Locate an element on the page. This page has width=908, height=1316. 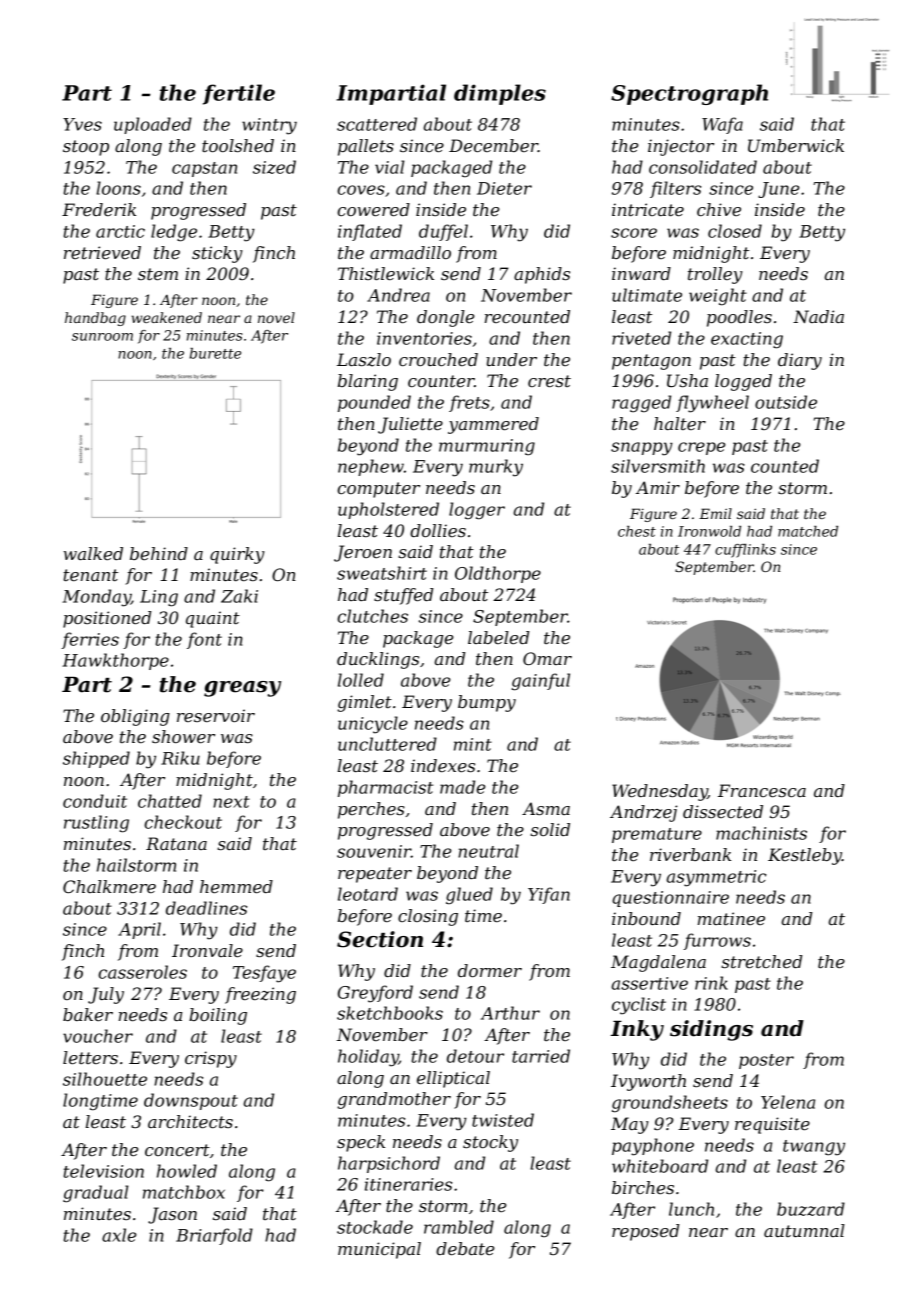
scattered is located at coordinates (377, 124).
